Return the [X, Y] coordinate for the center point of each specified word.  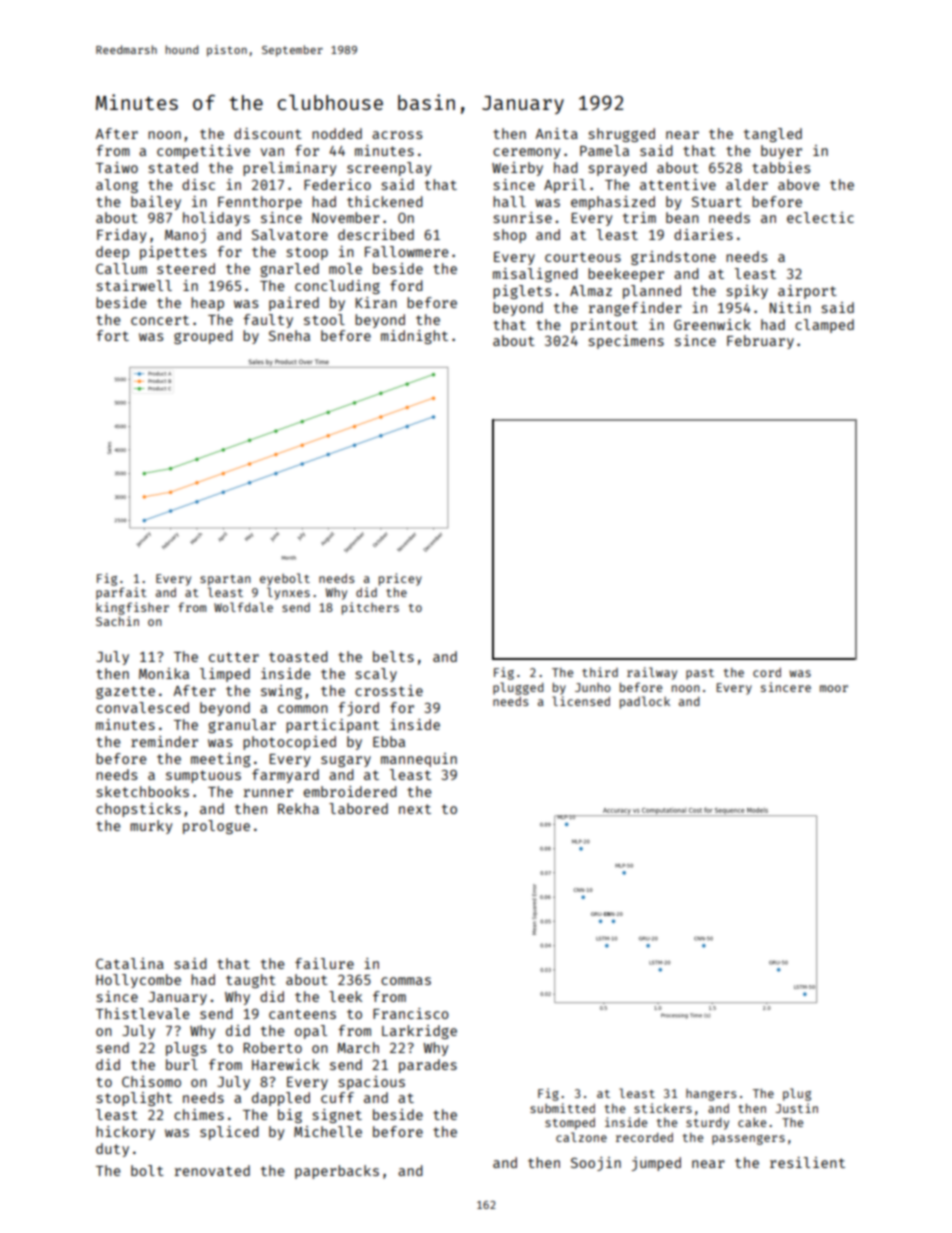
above [799, 184]
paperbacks [337, 1172]
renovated [212, 1170]
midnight [414, 337]
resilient [807, 1162]
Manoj [185, 236]
